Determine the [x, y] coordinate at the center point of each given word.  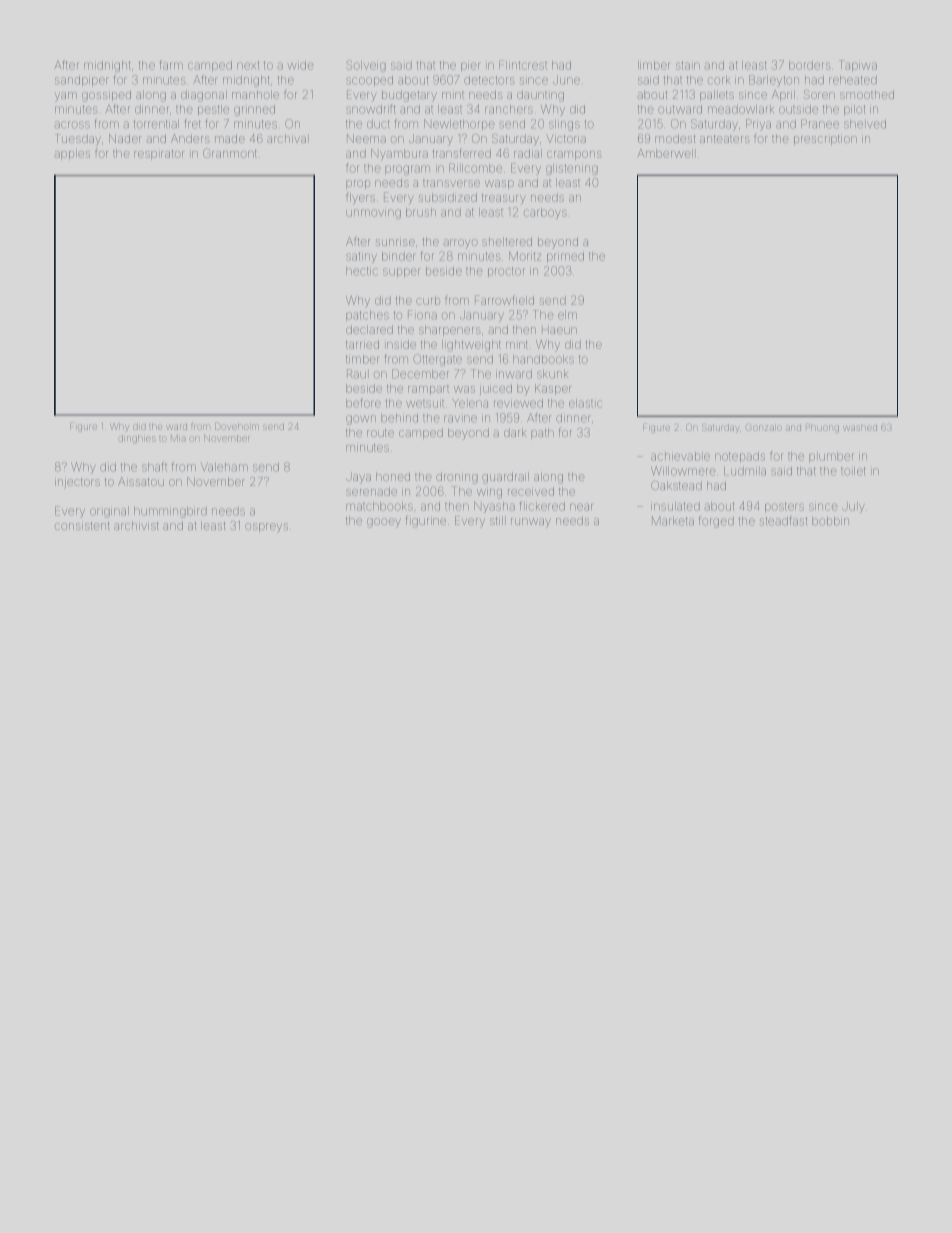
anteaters [725, 139]
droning [457, 478]
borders [810, 65]
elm [567, 315]
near [582, 507]
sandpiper [82, 81]
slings [564, 125]
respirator [159, 155]
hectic [362, 271]
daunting [540, 96]
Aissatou [141, 481]
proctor [506, 271]
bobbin [830, 521]
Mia [178, 438]
